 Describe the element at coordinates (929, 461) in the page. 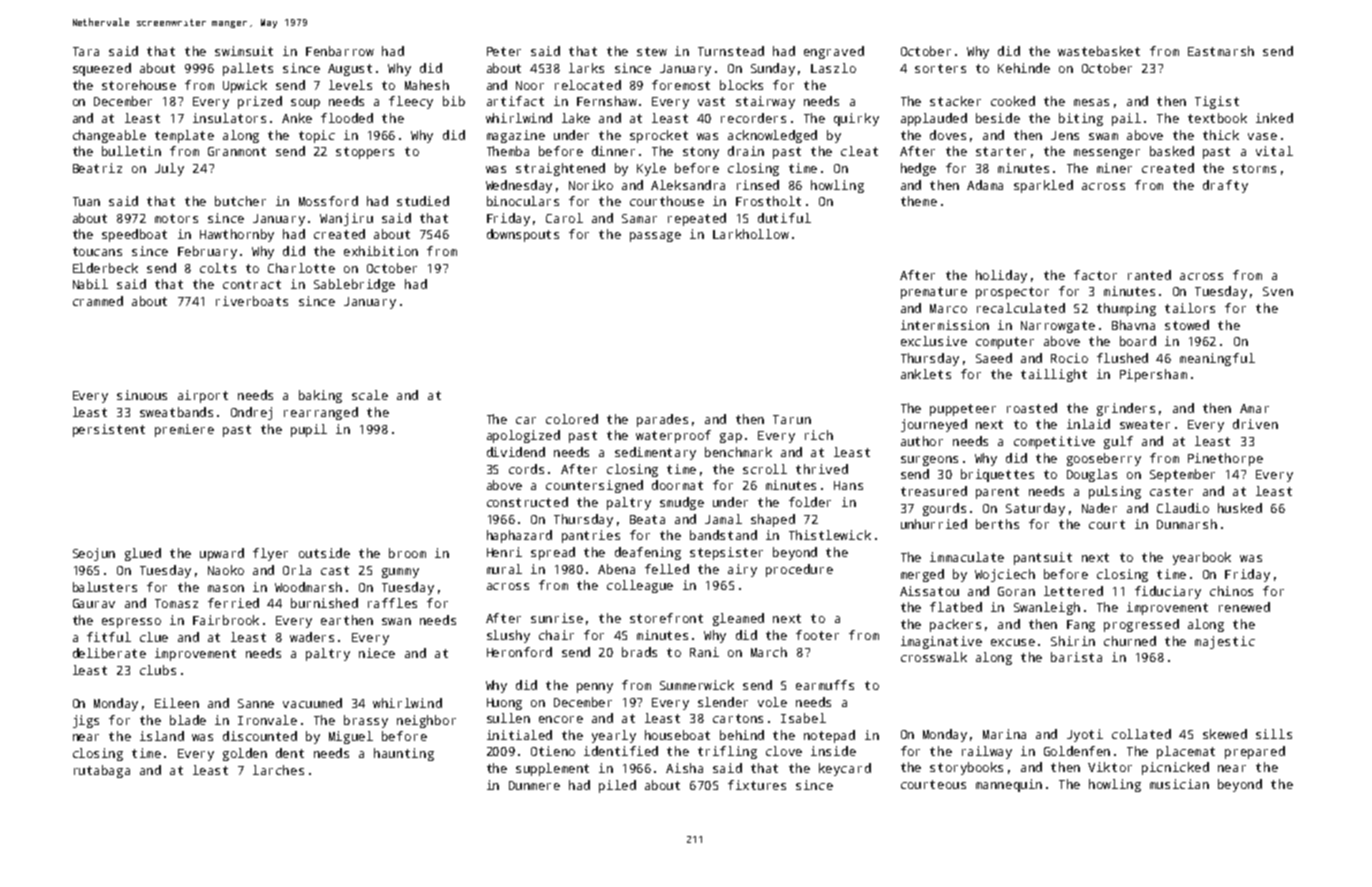

I see `surgeons` at that location.
